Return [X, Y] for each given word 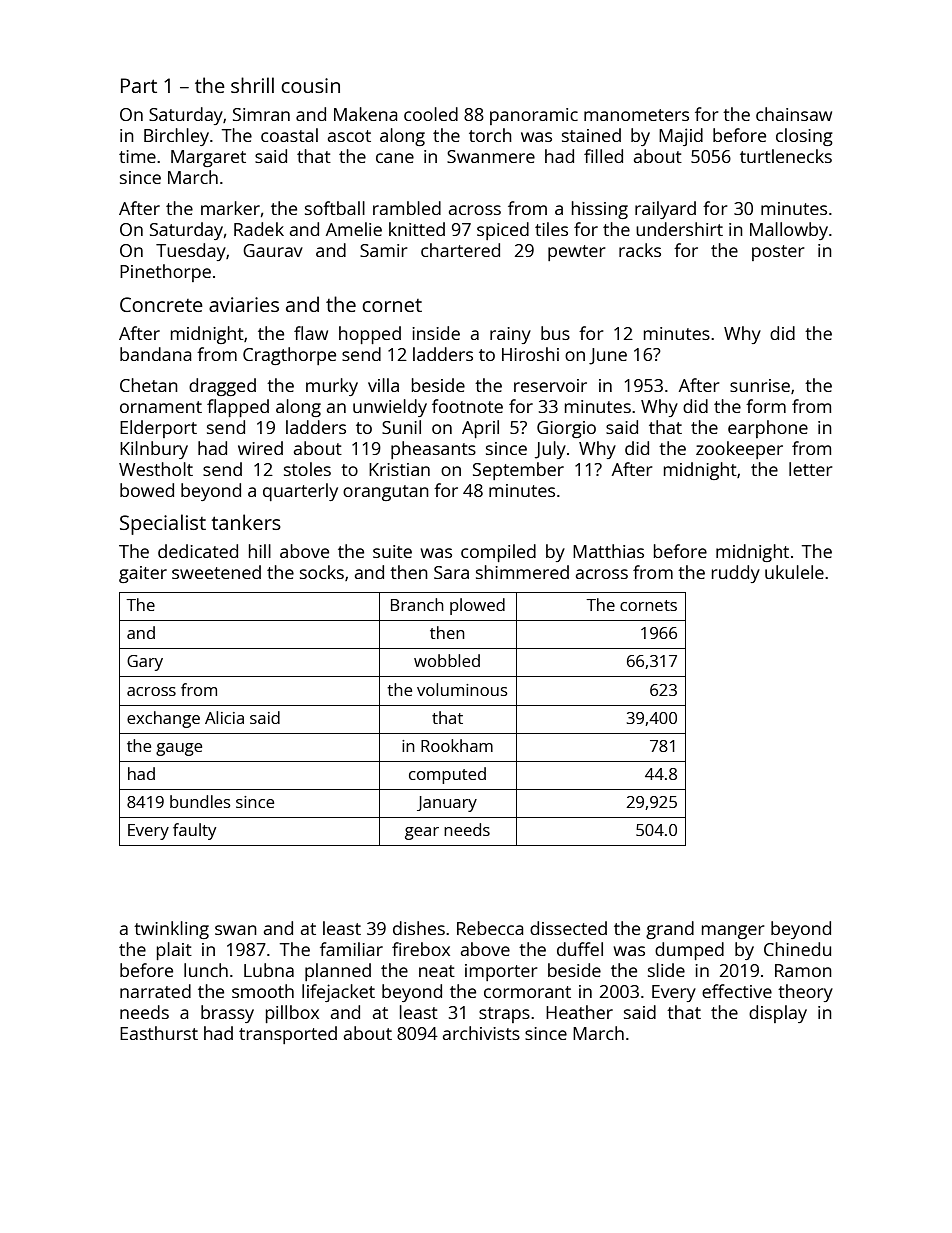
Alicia [224, 717]
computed [447, 775]
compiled [498, 553]
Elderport [158, 429]
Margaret [208, 158]
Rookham [457, 745]
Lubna [269, 970]
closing [804, 137]
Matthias [608, 551]
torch [490, 135]
